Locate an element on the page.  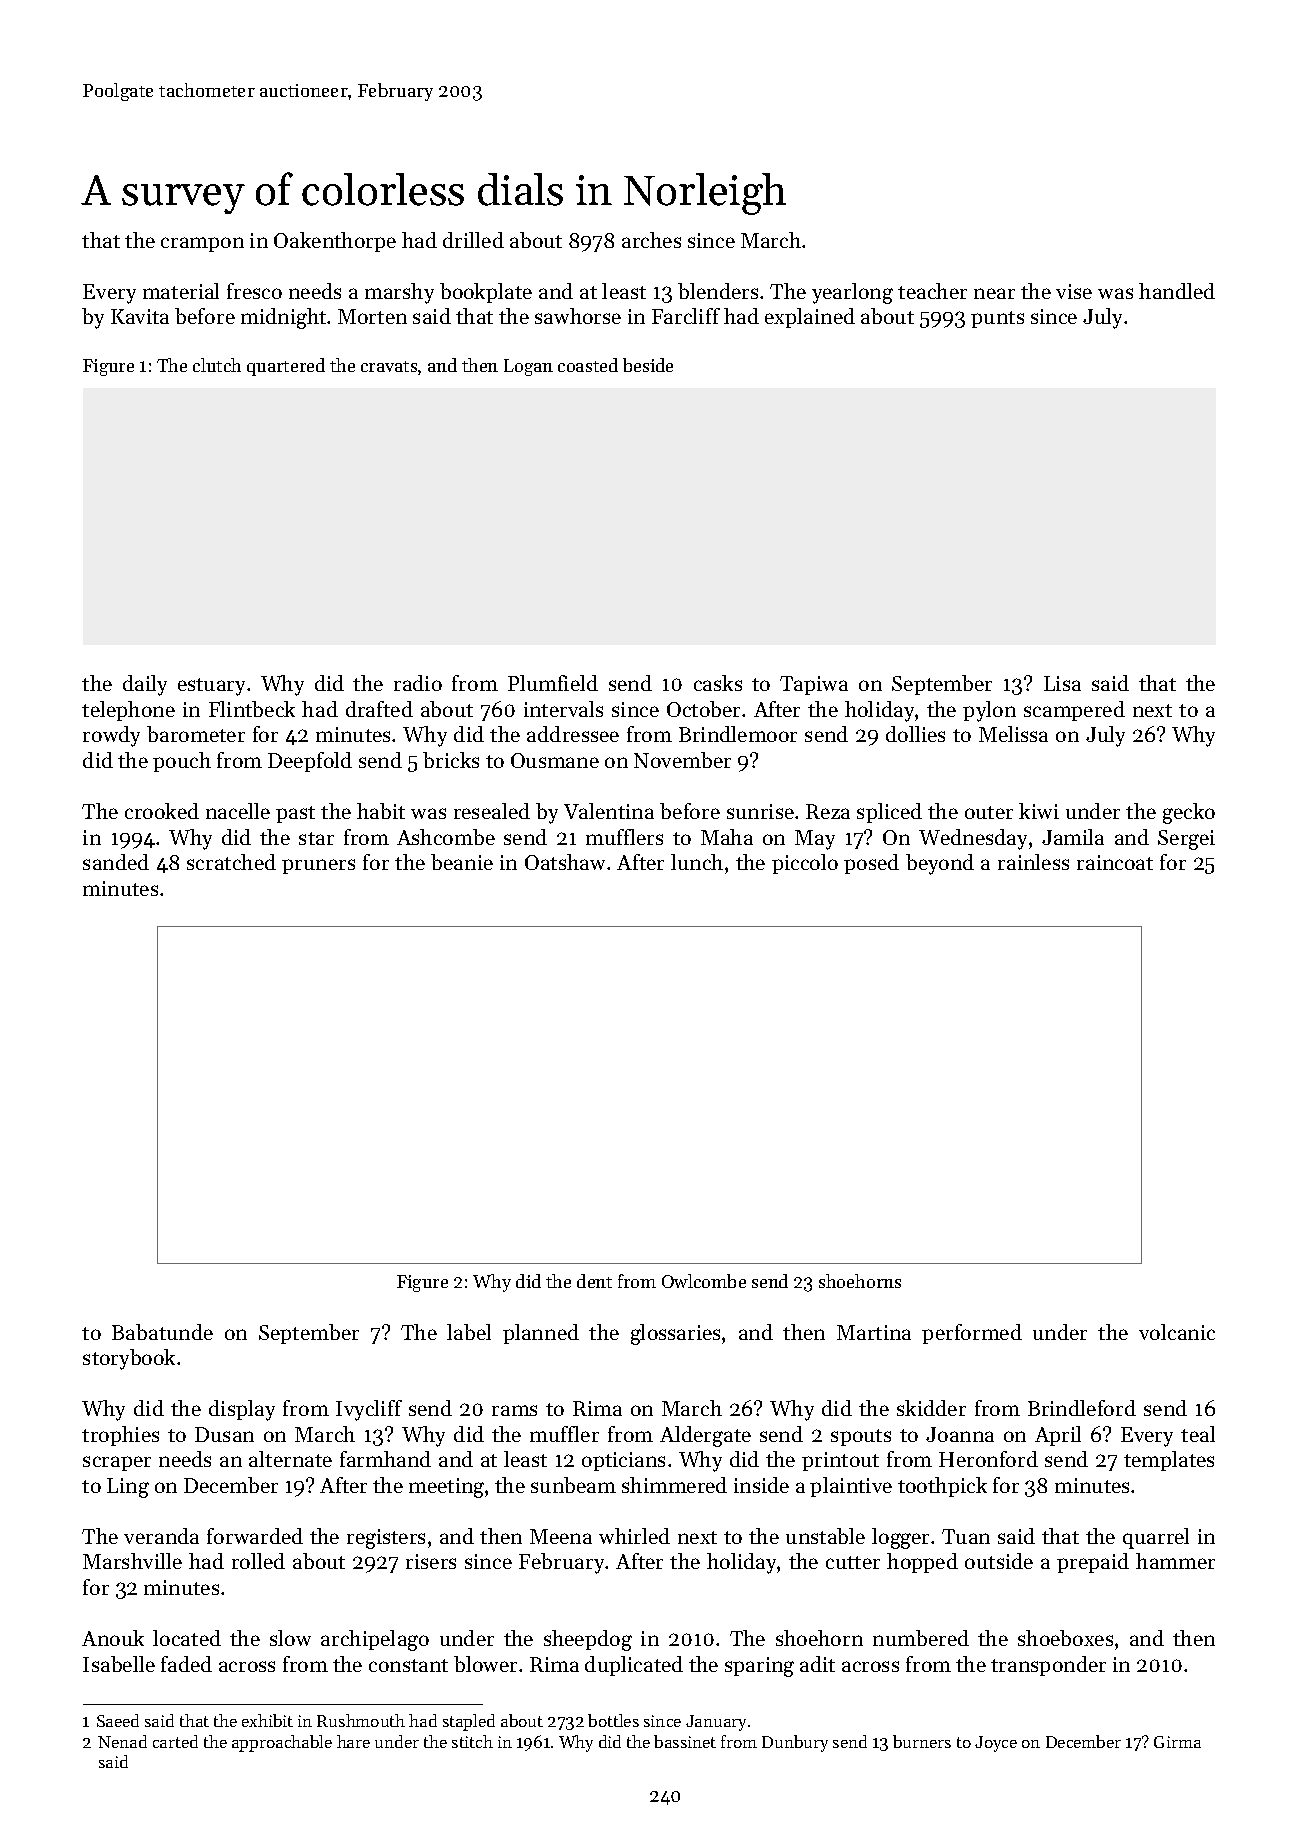
punts is located at coordinates (997, 319).
